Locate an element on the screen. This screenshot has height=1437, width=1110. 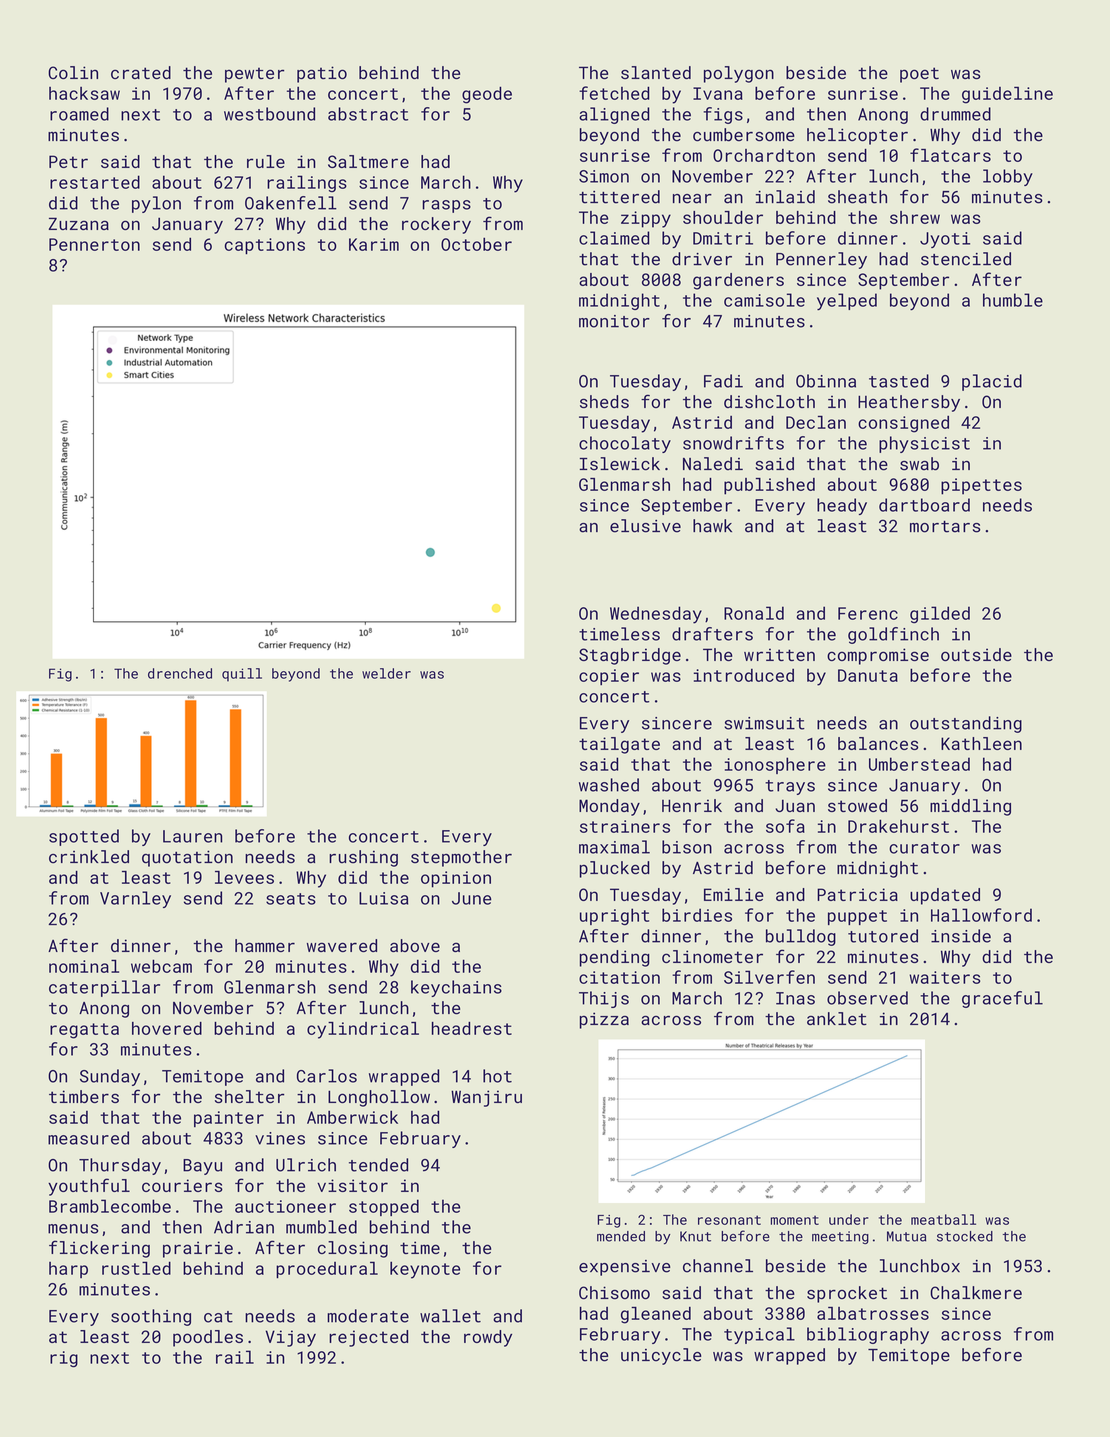
written is located at coordinates (779, 654).
